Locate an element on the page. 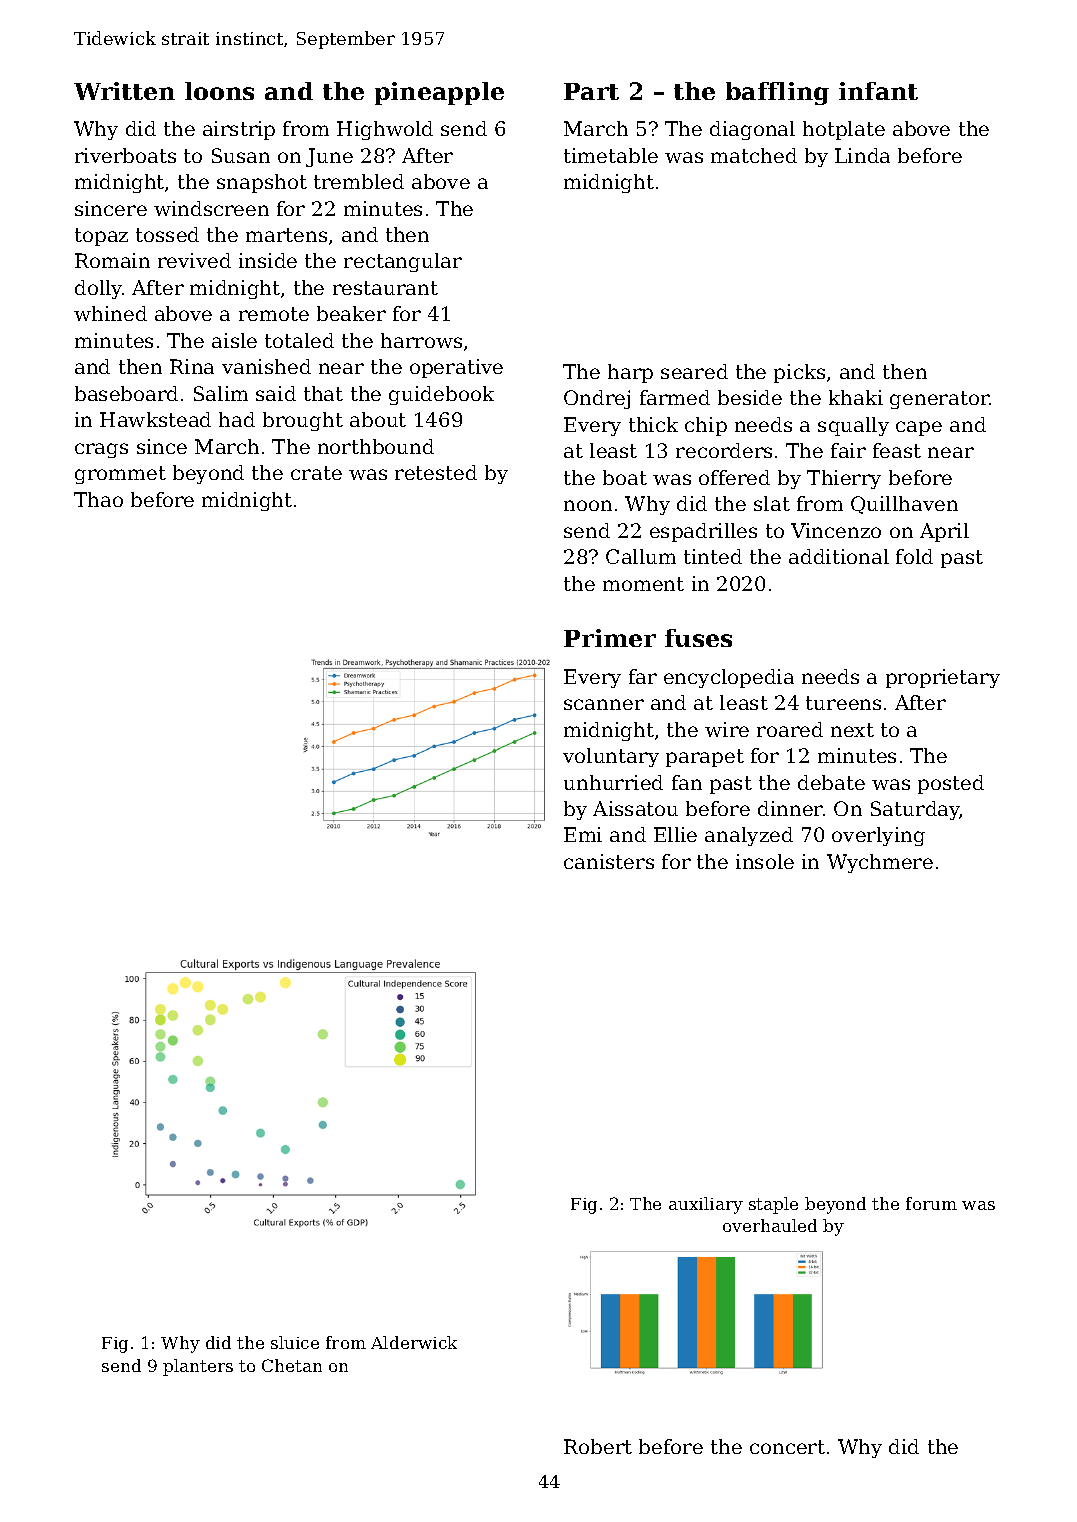 The height and width of the page is (1522, 1077). concert is located at coordinates (787, 1447).
